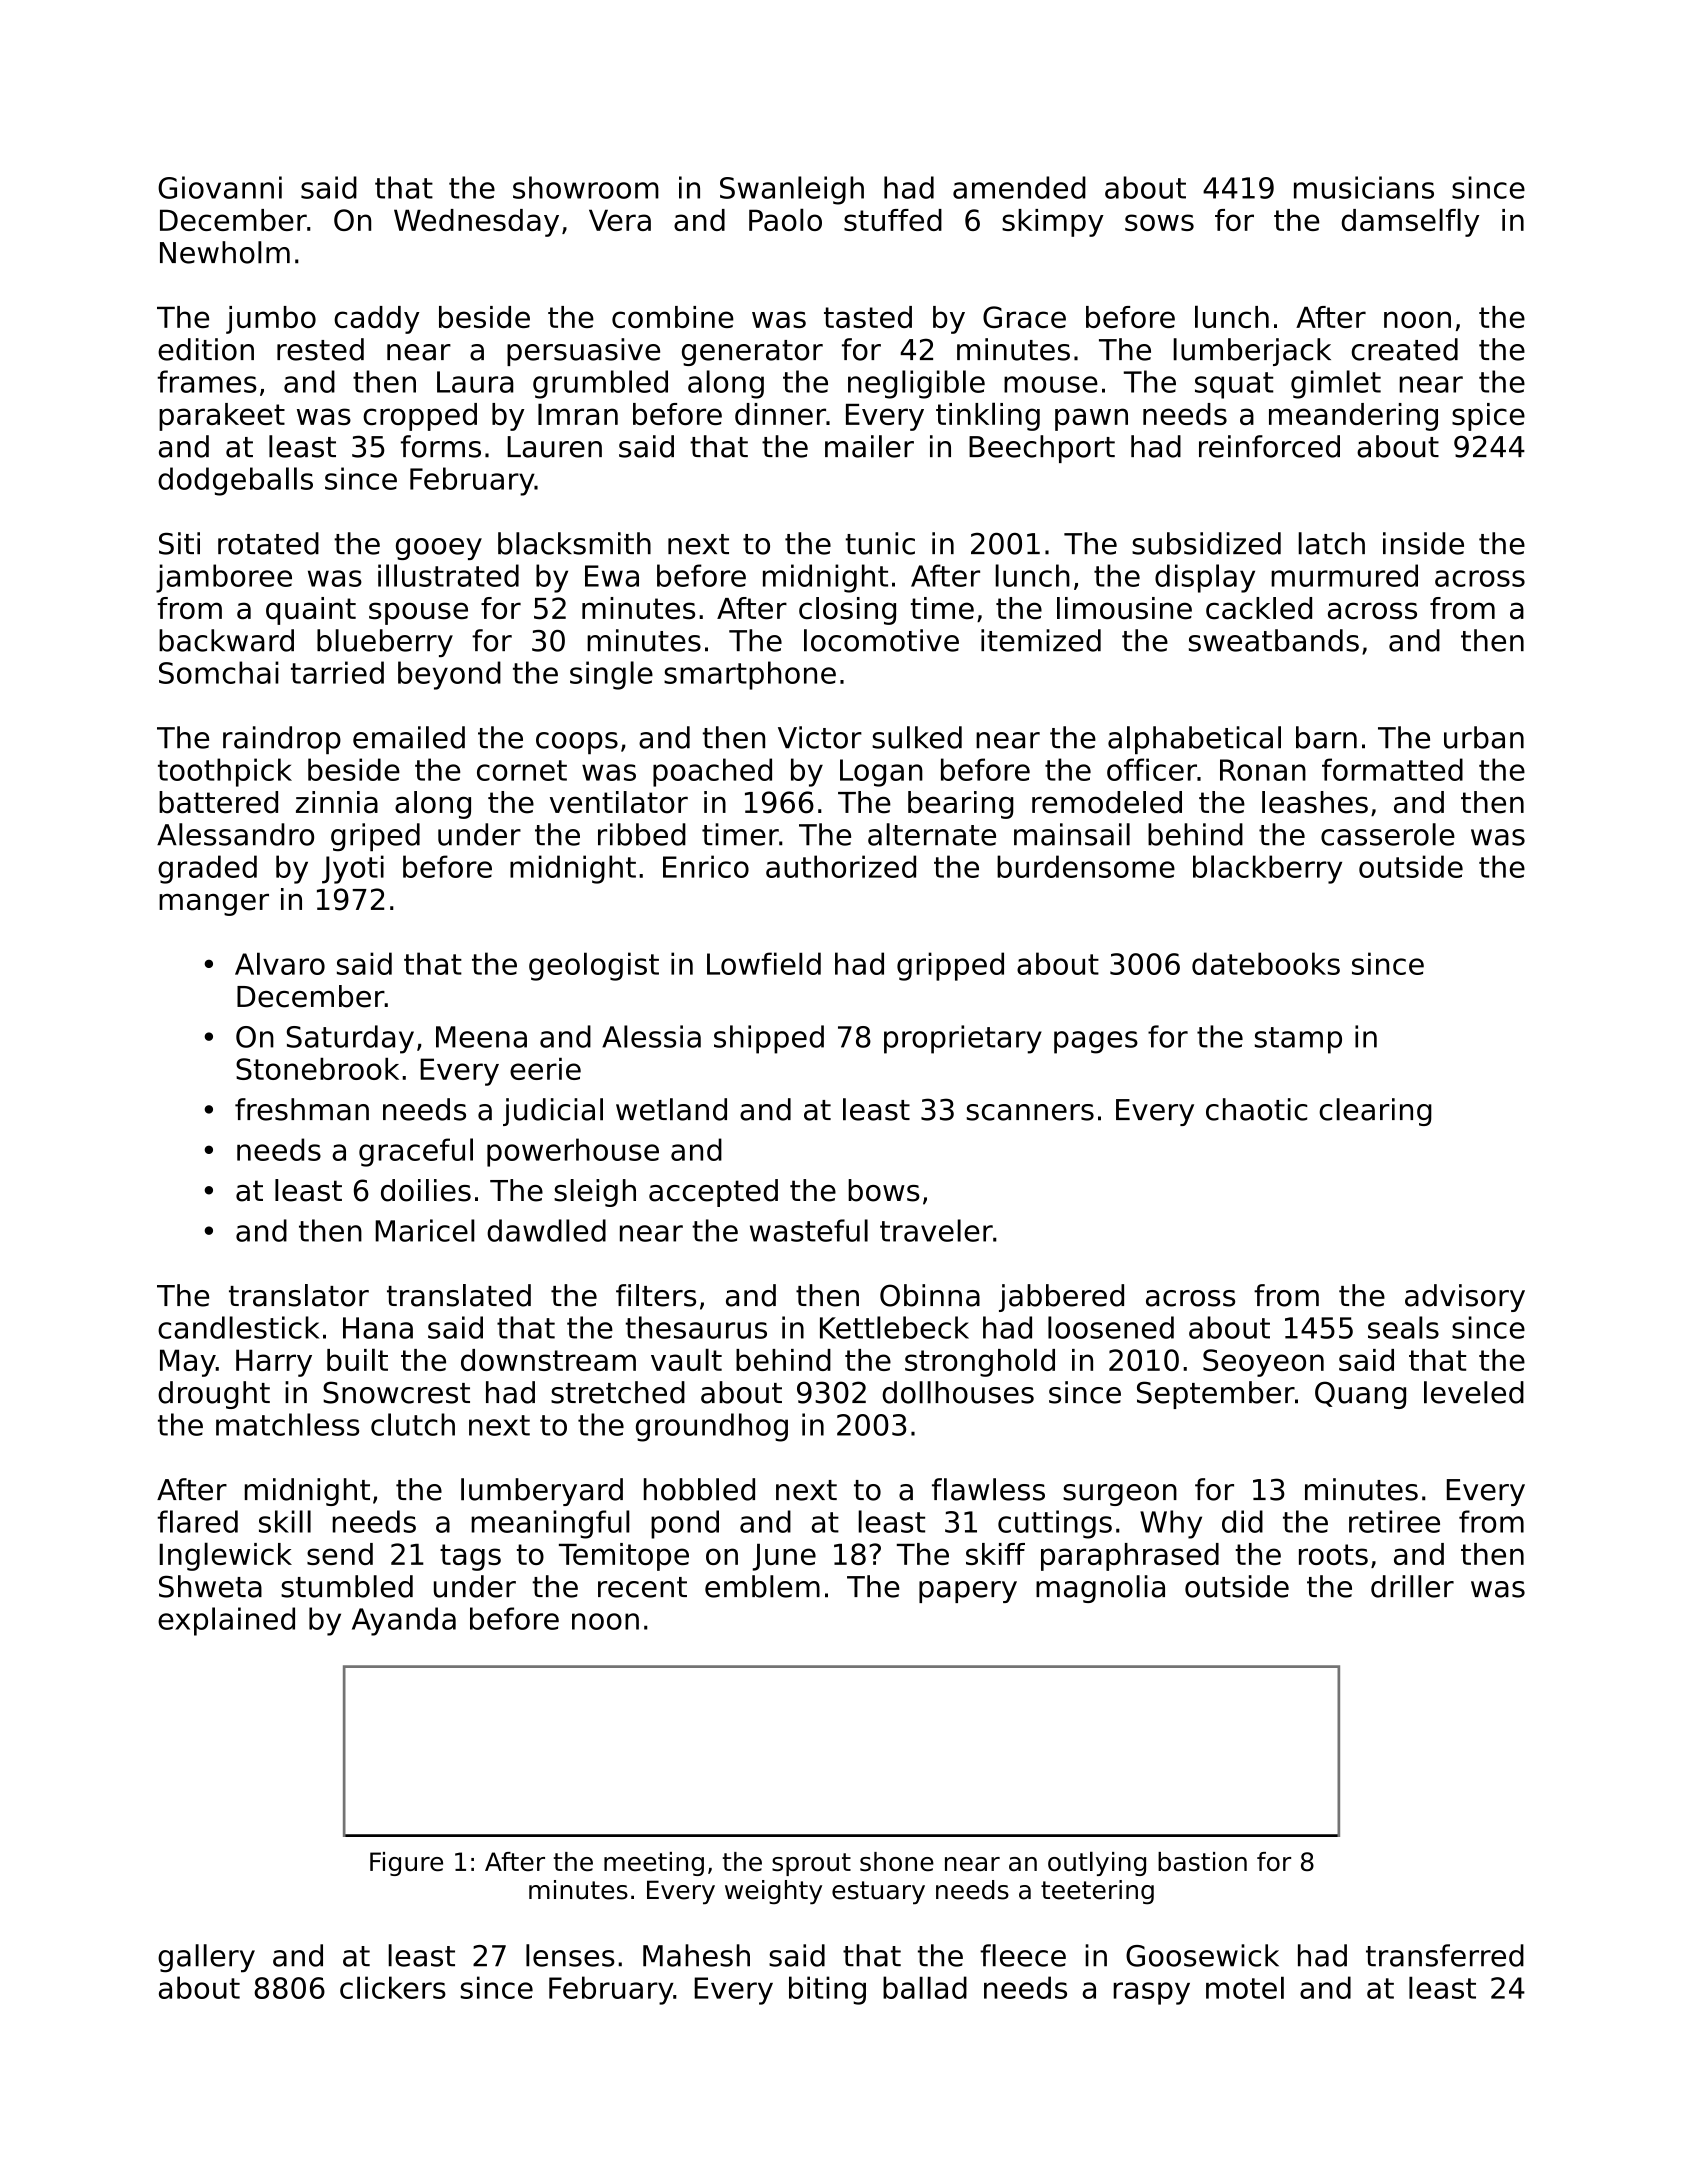  Describe the element at coordinates (780, 414) in the screenshot. I see `dinner` at that location.
